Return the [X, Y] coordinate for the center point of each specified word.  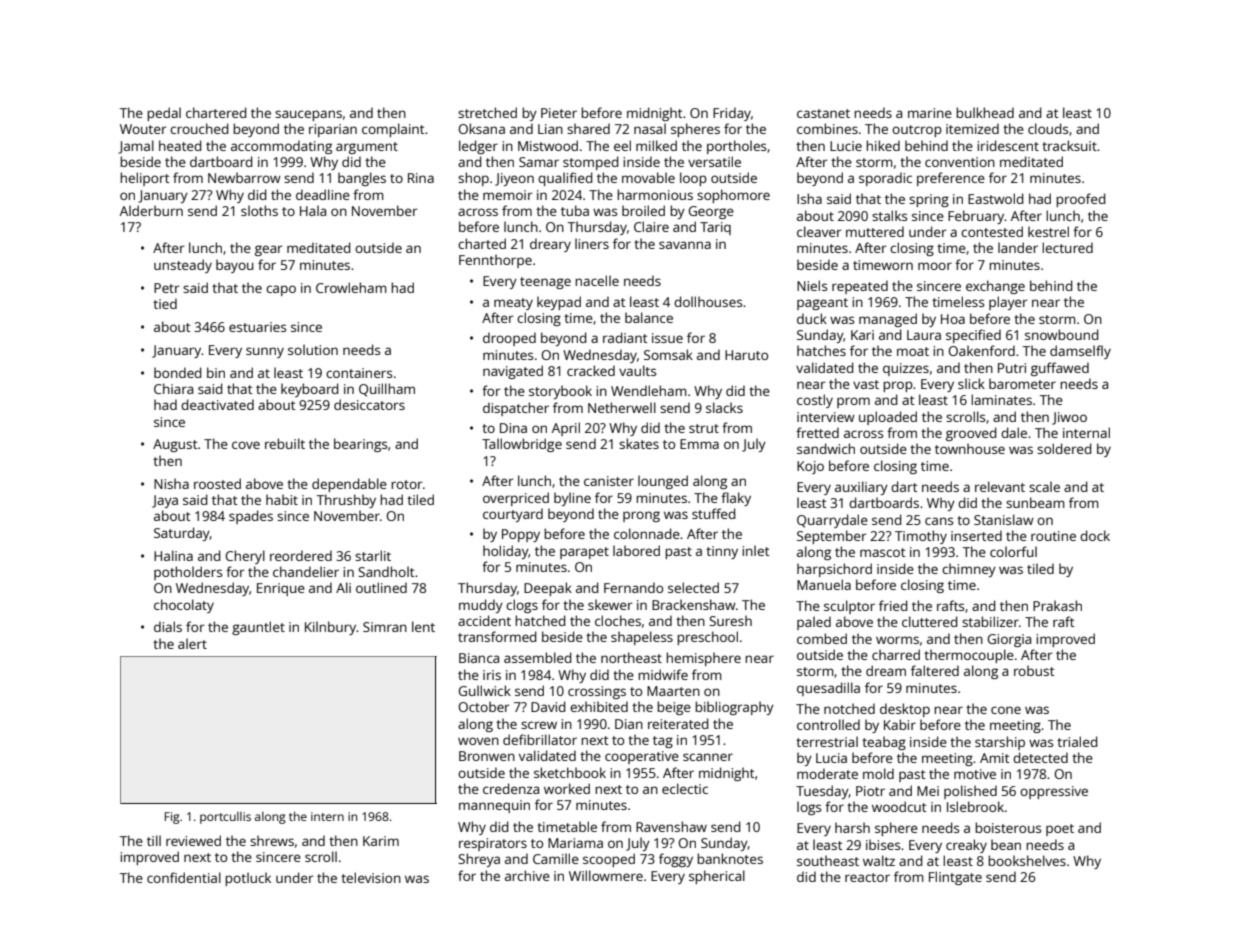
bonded [178, 372]
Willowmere [606, 875]
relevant [1000, 486]
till [154, 840]
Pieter [559, 113]
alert [192, 643]
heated [180, 145]
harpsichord [834, 570]
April [566, 429]
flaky [736, 499]
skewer [610, 604]
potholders [188, 573]
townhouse [970, 448]
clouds [1048, 128]
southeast [828, 860]
